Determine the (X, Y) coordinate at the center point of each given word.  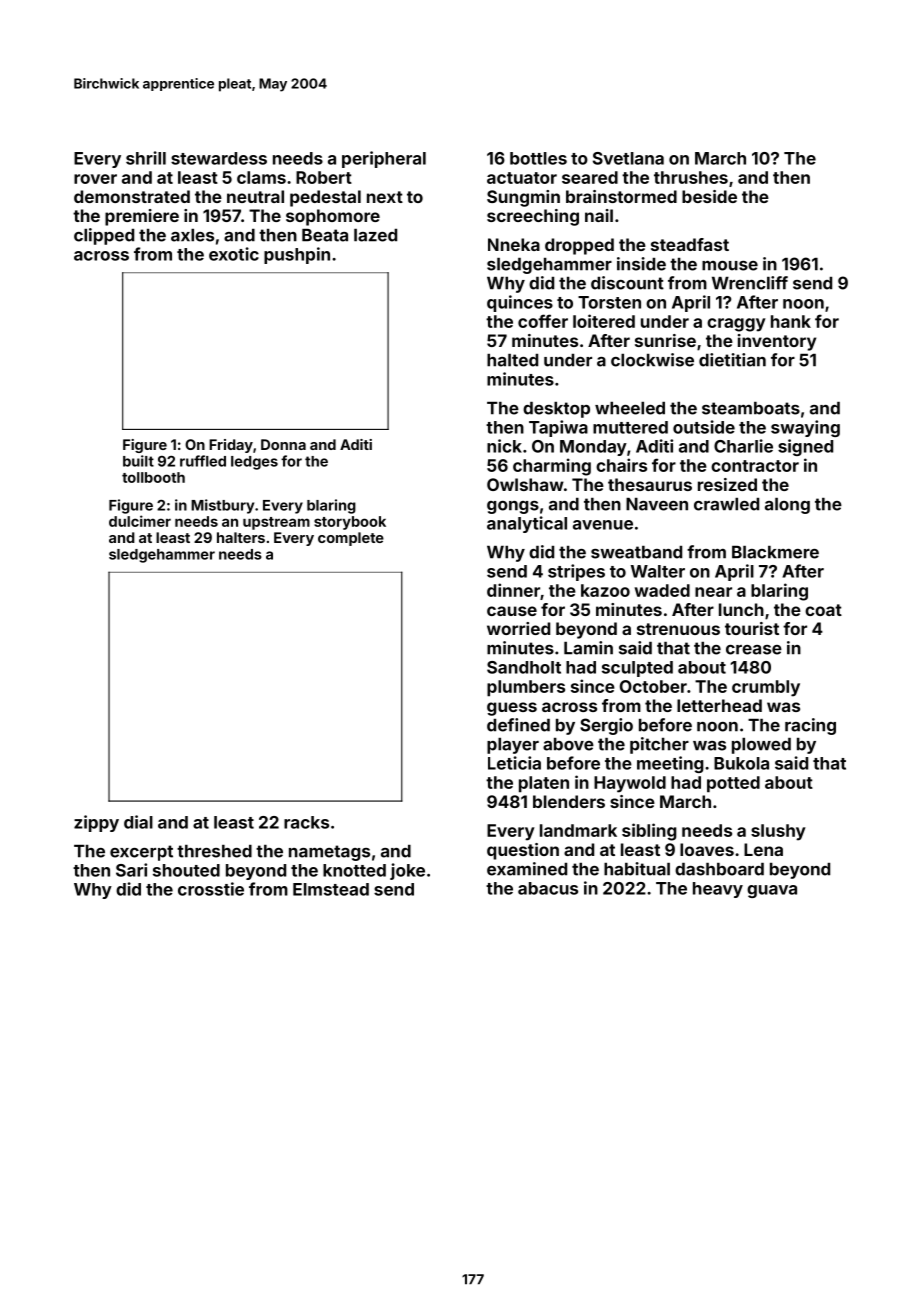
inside (641, 264)
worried (518, 628)
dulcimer (140, 521)
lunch (741, 609)
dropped (579, 246)
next (385, 197)
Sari (131, 870)
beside (709, 196)
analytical (527, 524)
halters (241, 537)
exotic (234, 254)
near (713, 592)
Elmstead (331, 889)
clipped (104, 236)
